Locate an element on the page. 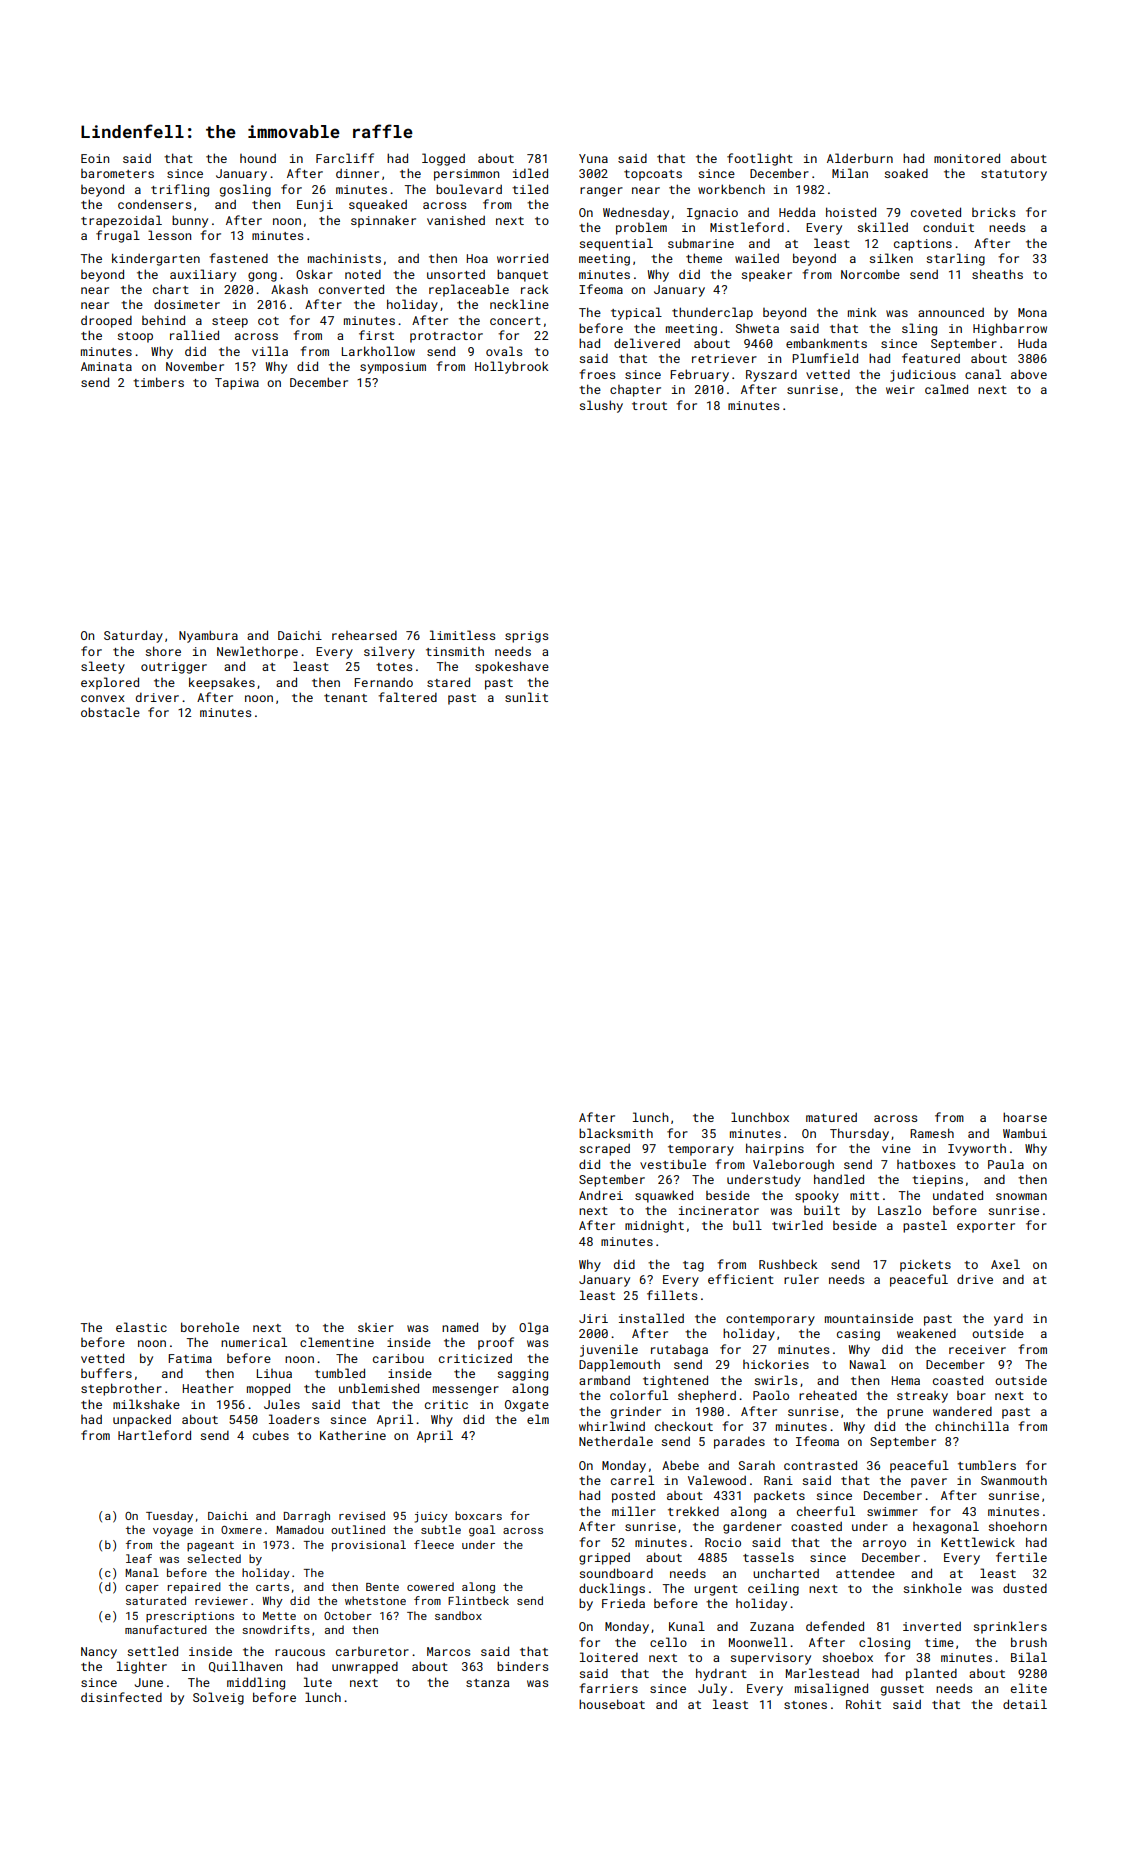  obstacle is located at coordinates (110, 712).
